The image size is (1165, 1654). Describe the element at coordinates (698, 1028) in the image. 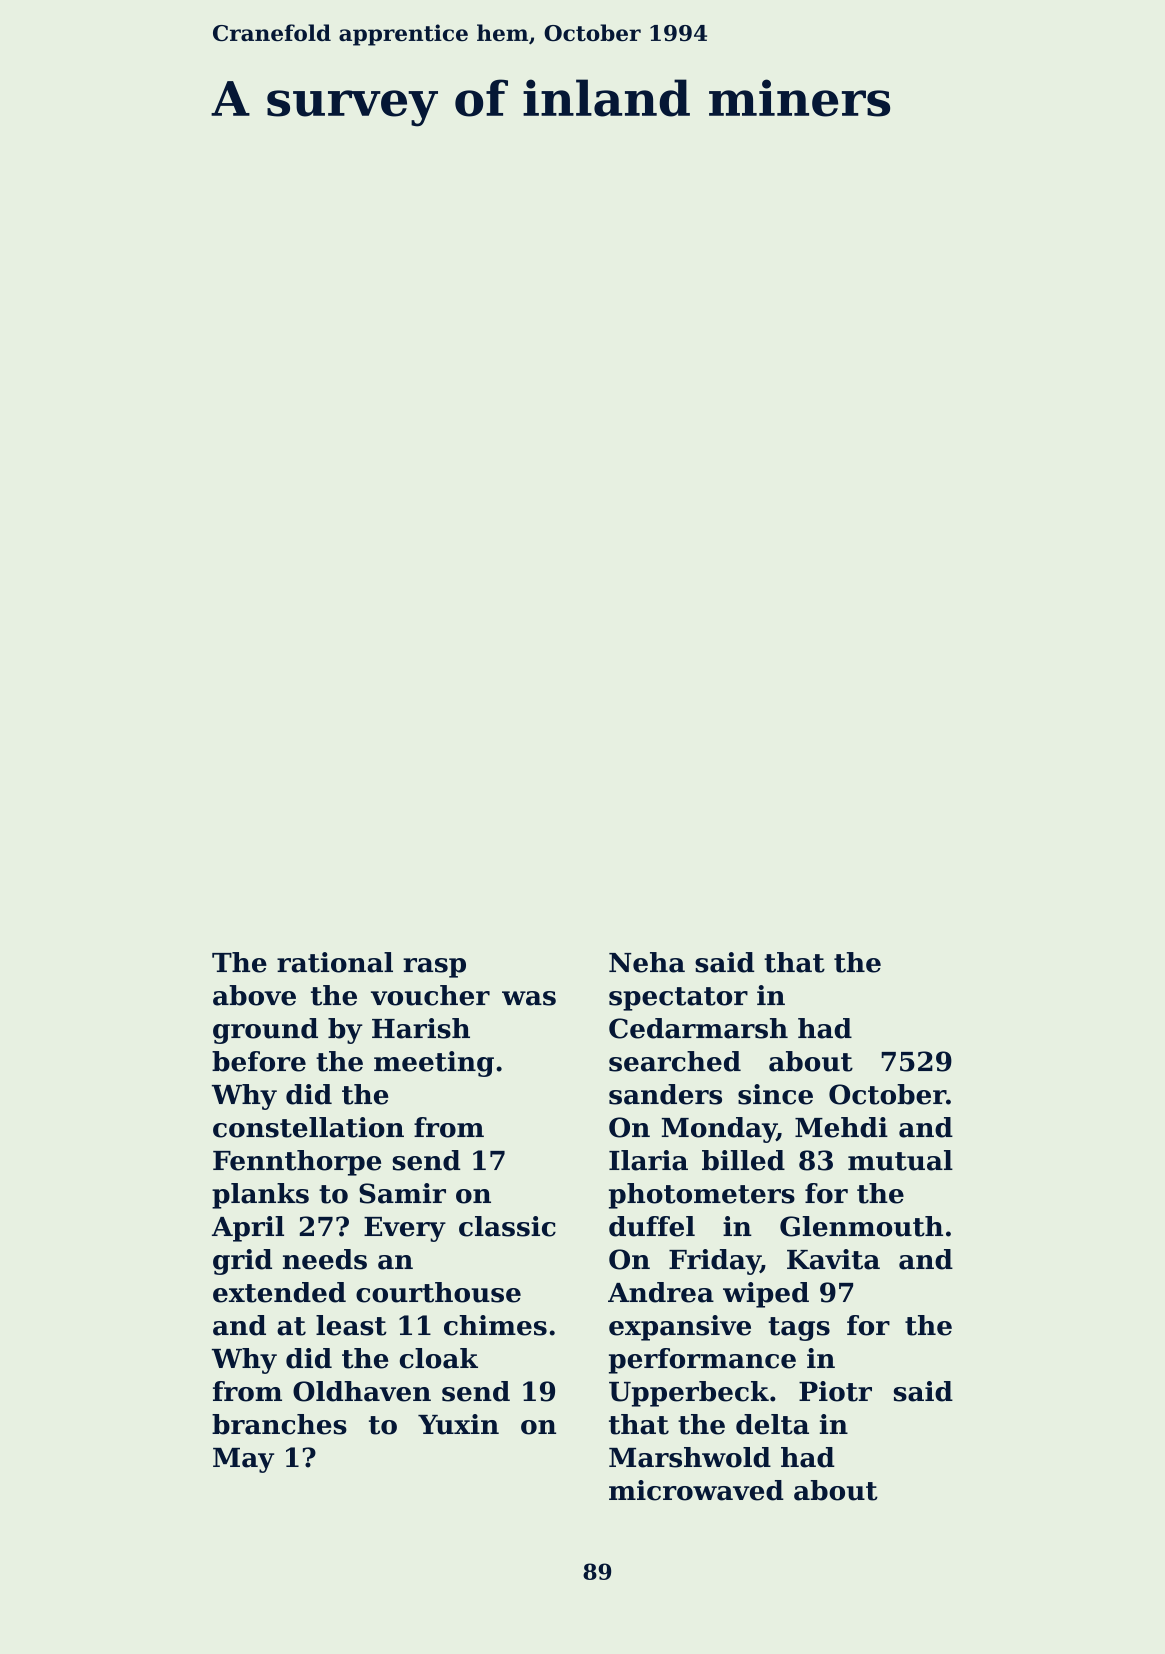

I see `Cedarmarsh` at that location.
